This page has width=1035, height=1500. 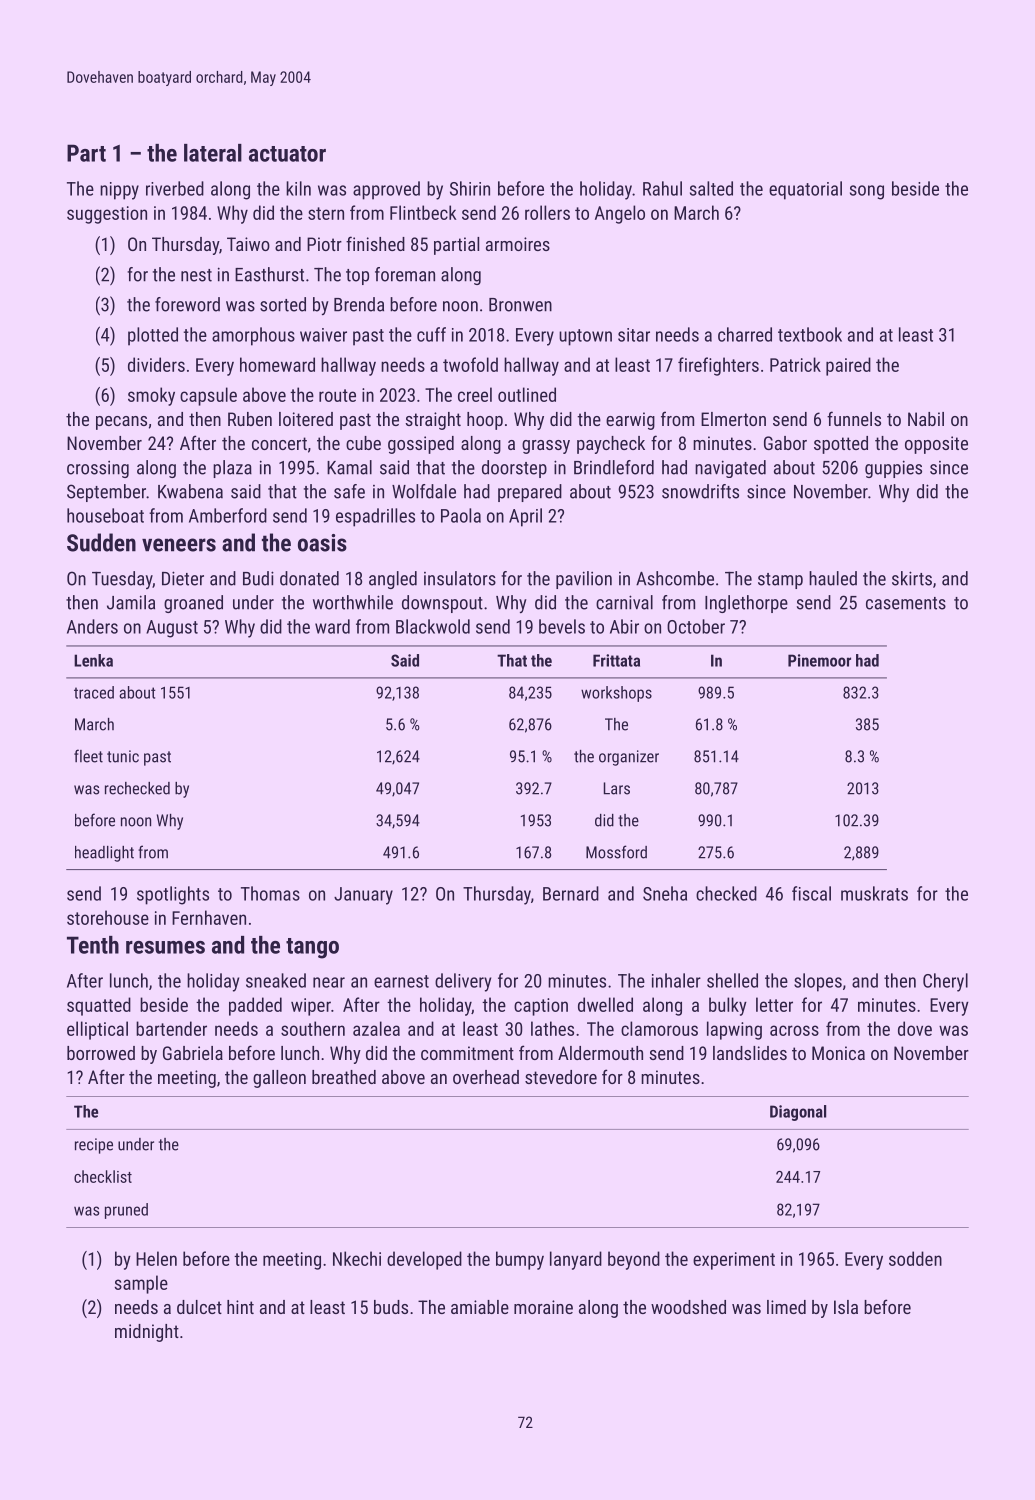 What do you see at coordinates (141, 1284) in the page?
I see `sample` at bounding box center [141, 1284].
